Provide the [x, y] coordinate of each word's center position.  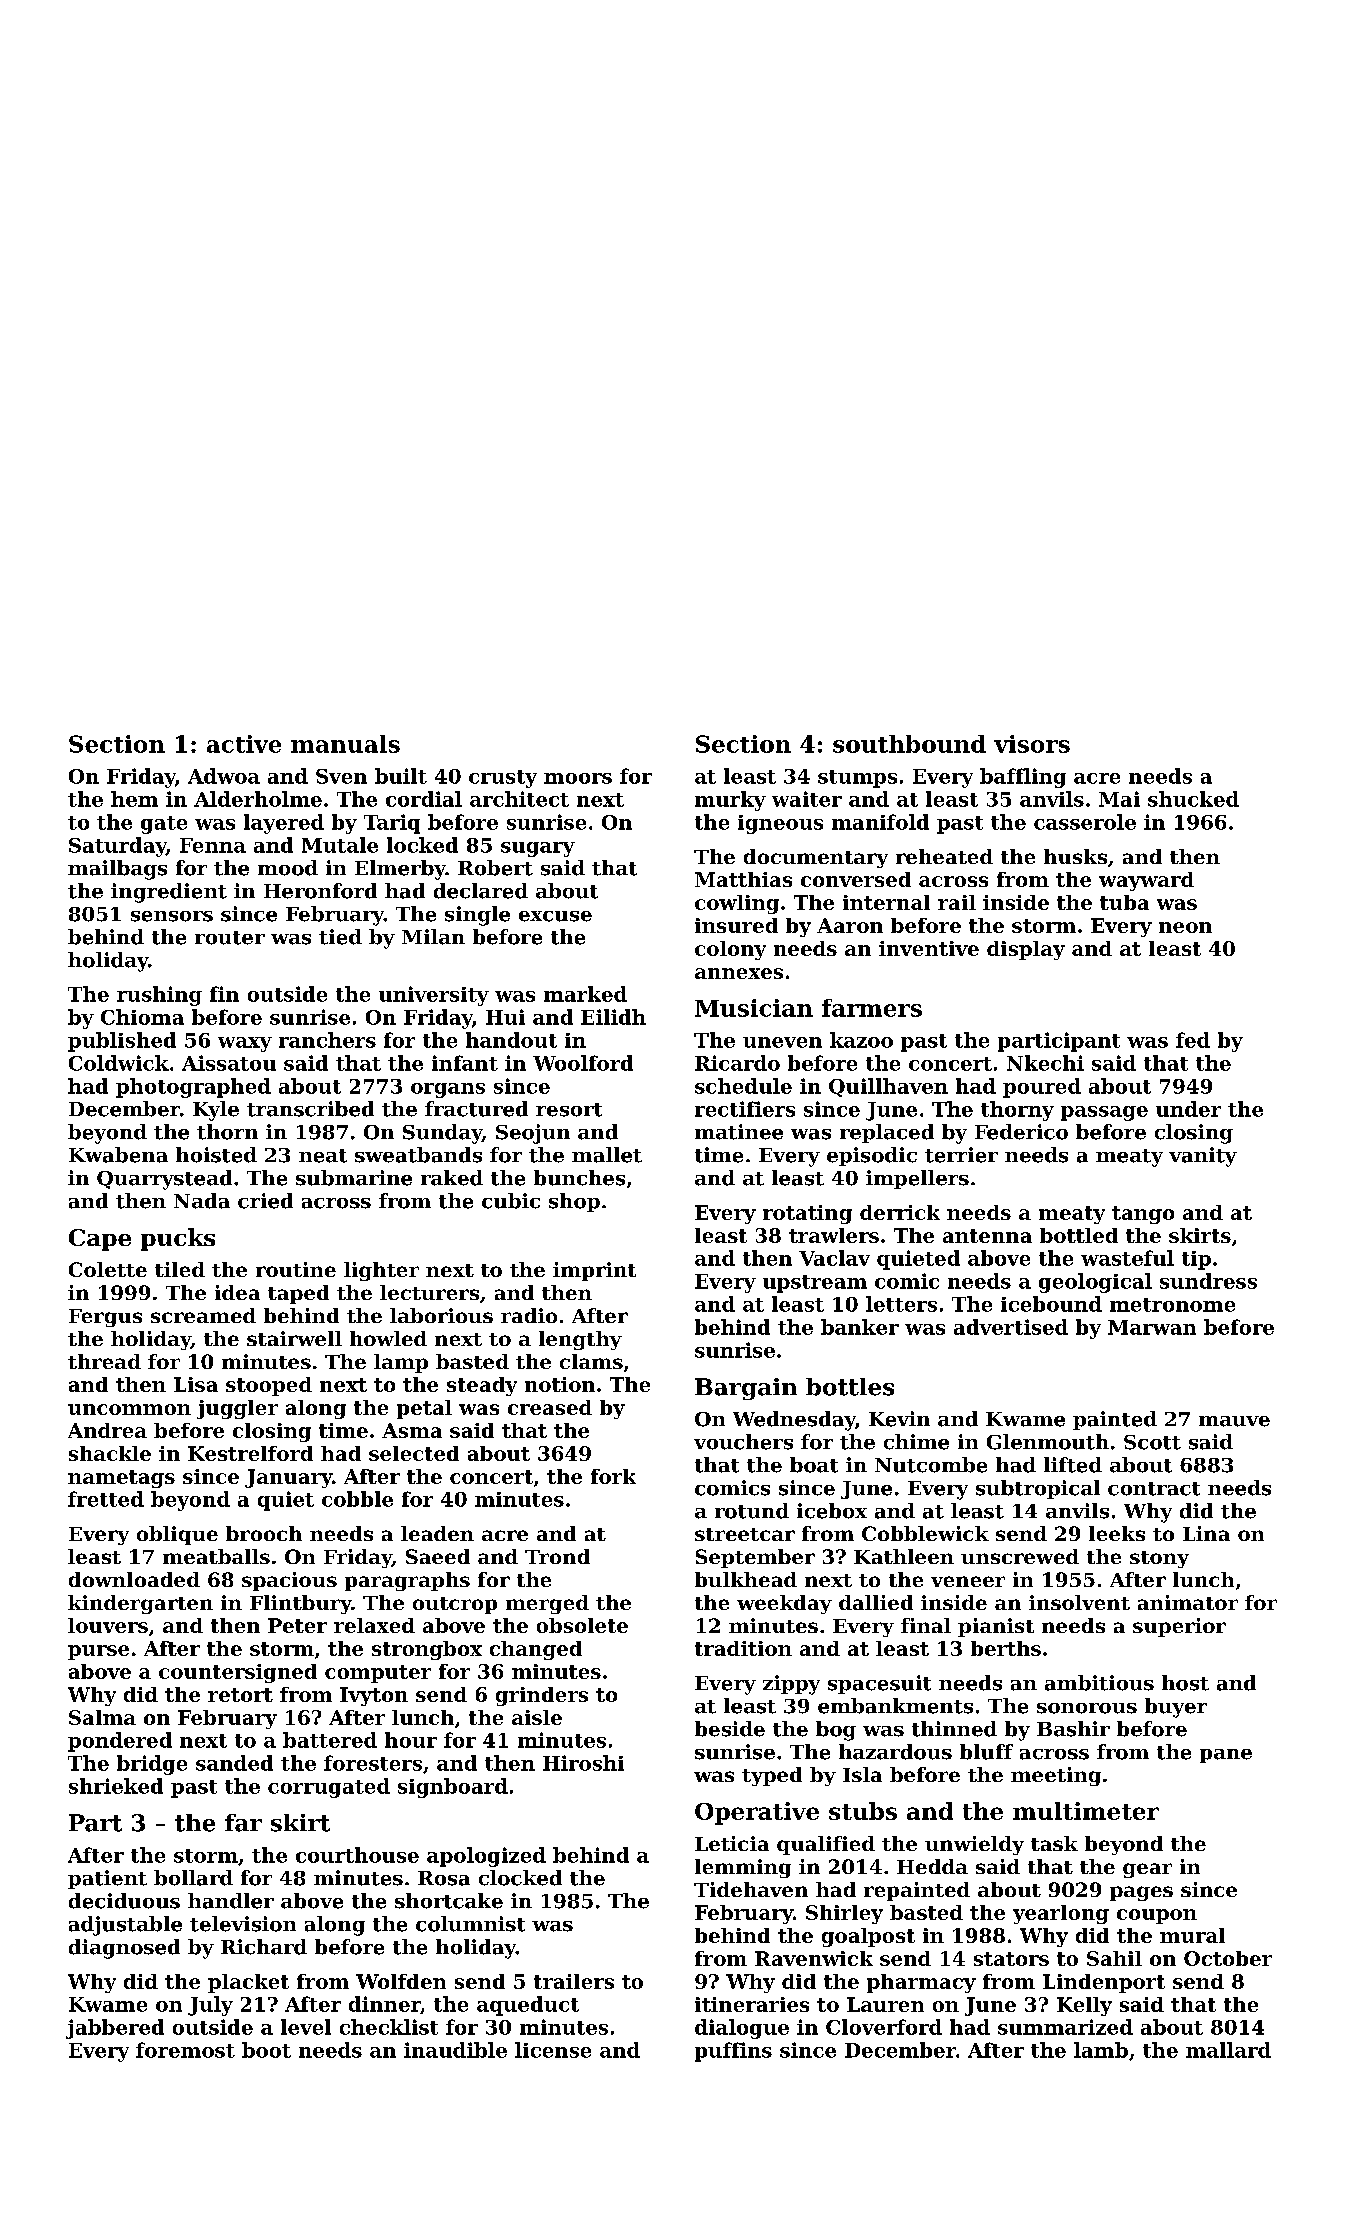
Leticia [732, 1843]
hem [134, 799]
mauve [1234, 1421]
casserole [1085, 822]
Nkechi [1045, 1063]
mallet [607, 1155]
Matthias [743, 879]
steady [482, 1386]
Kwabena [118, 1155]
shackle [110, 1453]
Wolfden [401, 1981]
